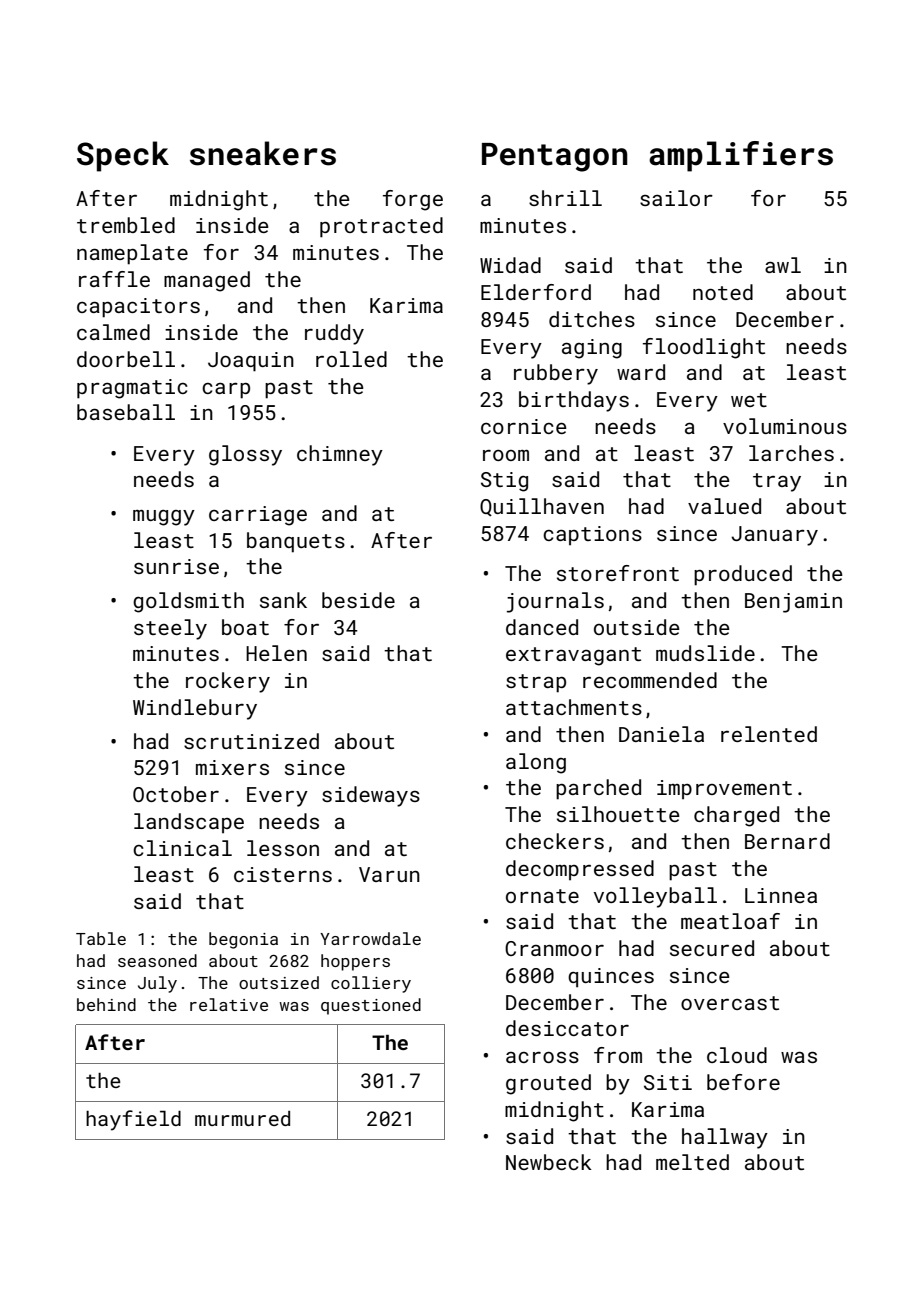 This screenshot has width=924, height=1311. I want to click on Elderford, so click(536, 292).
